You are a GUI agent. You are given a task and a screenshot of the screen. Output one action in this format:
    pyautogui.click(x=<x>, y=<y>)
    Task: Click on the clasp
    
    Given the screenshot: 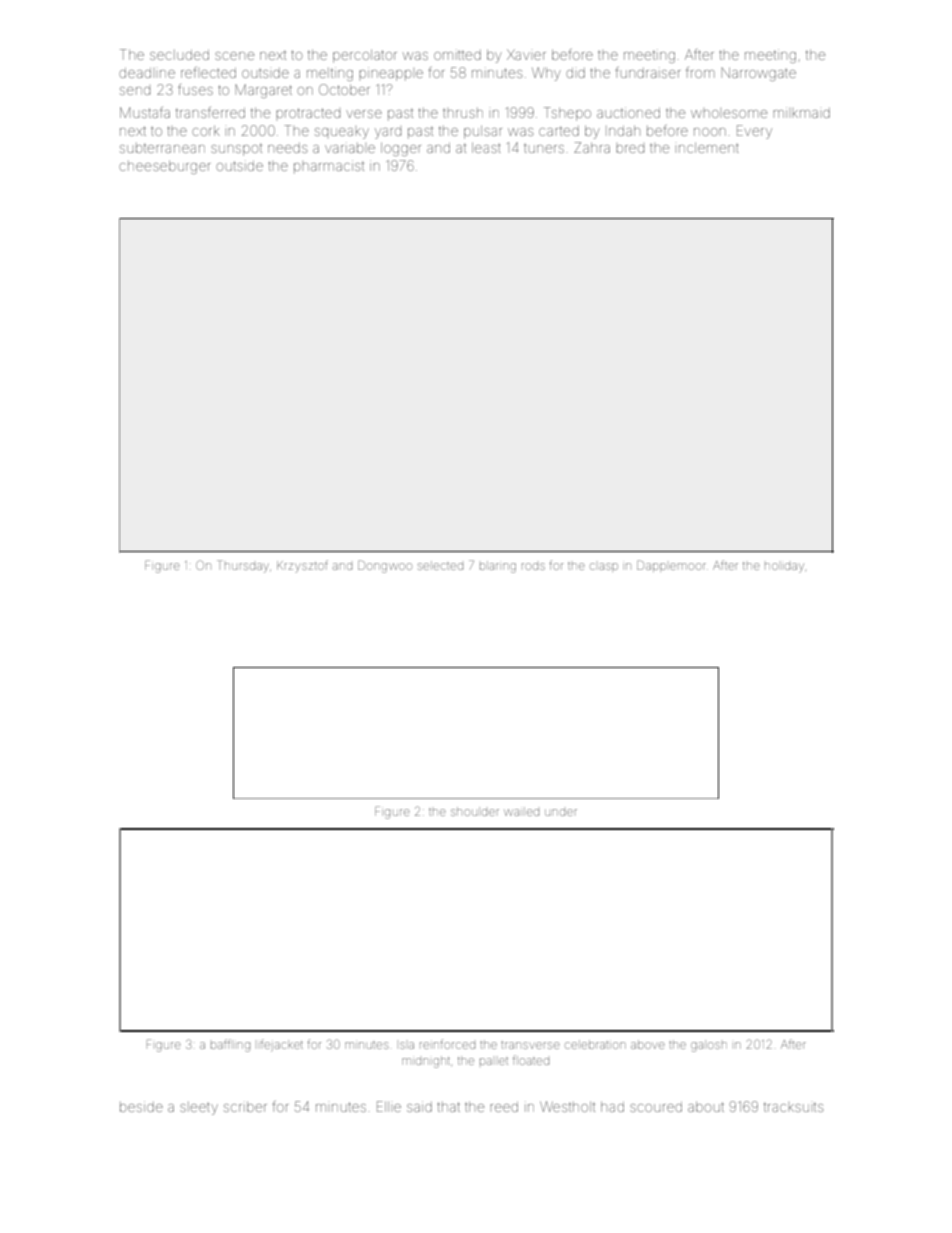 What is the action you would take?
    pyautogui.click(x=604, y=566)
